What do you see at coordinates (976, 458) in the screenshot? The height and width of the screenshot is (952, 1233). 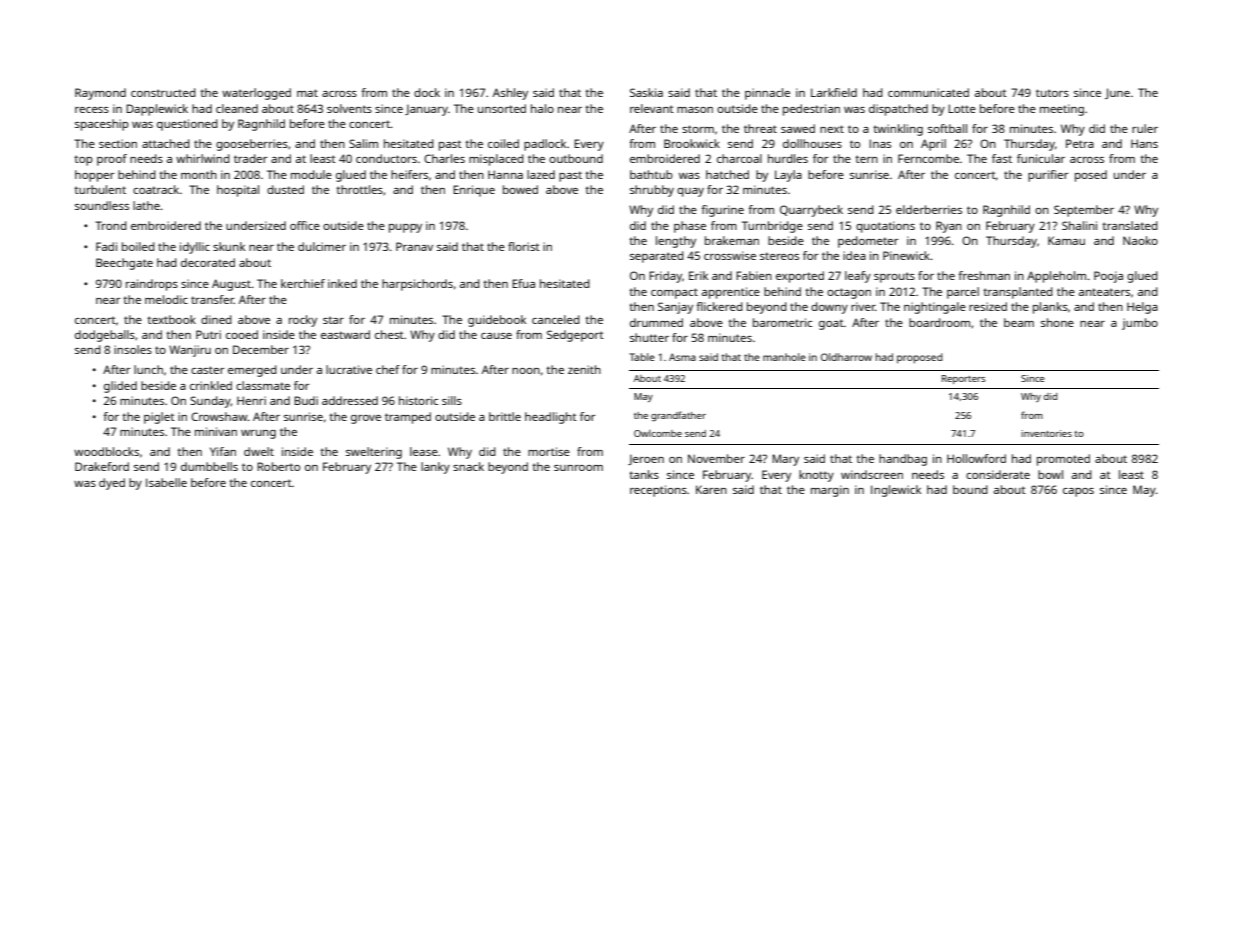 I see `Hollowford` at bounding box center [976, 458].
